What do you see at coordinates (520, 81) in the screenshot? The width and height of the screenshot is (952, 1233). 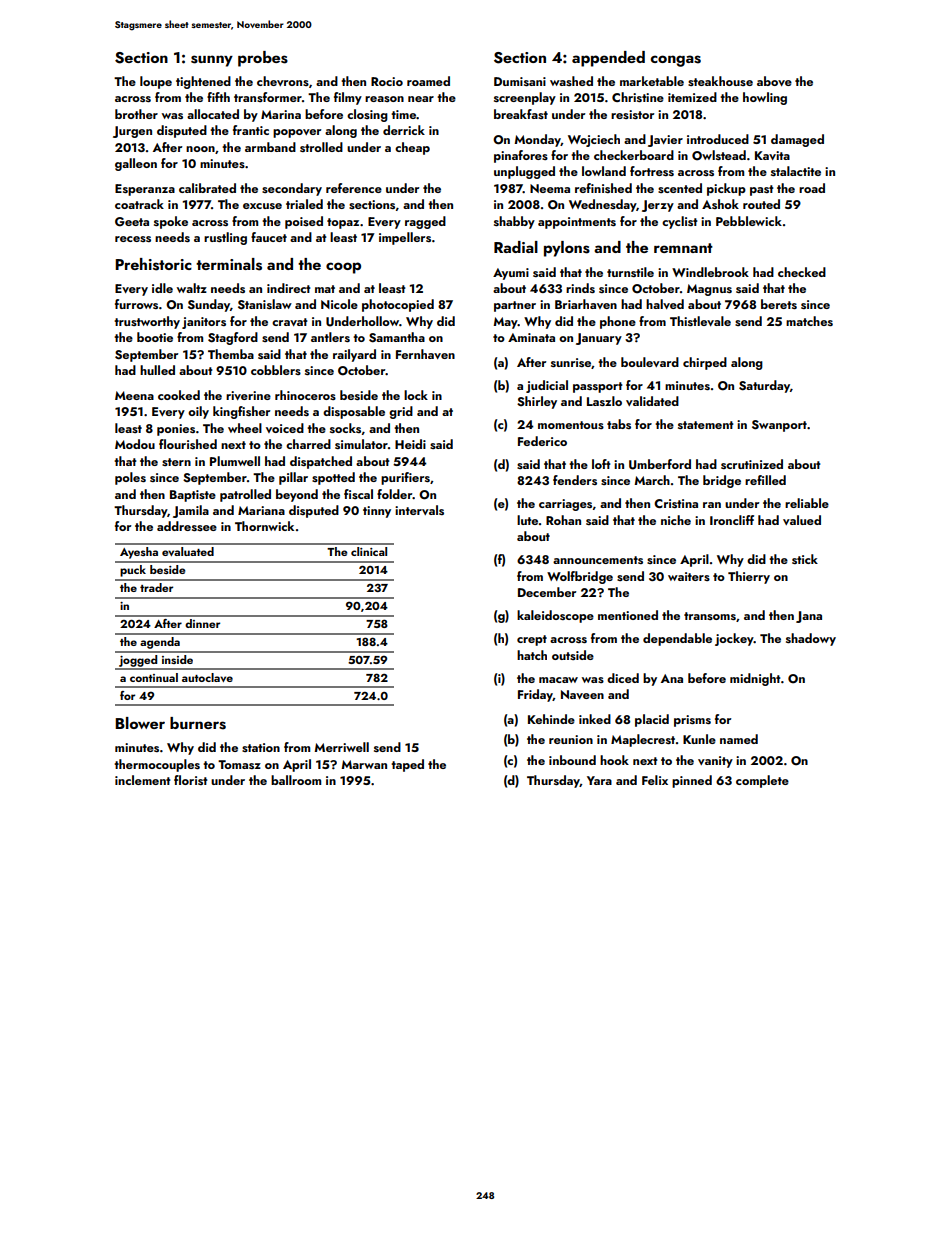 I see `Dumisani` at bounding box center [520, 81].
